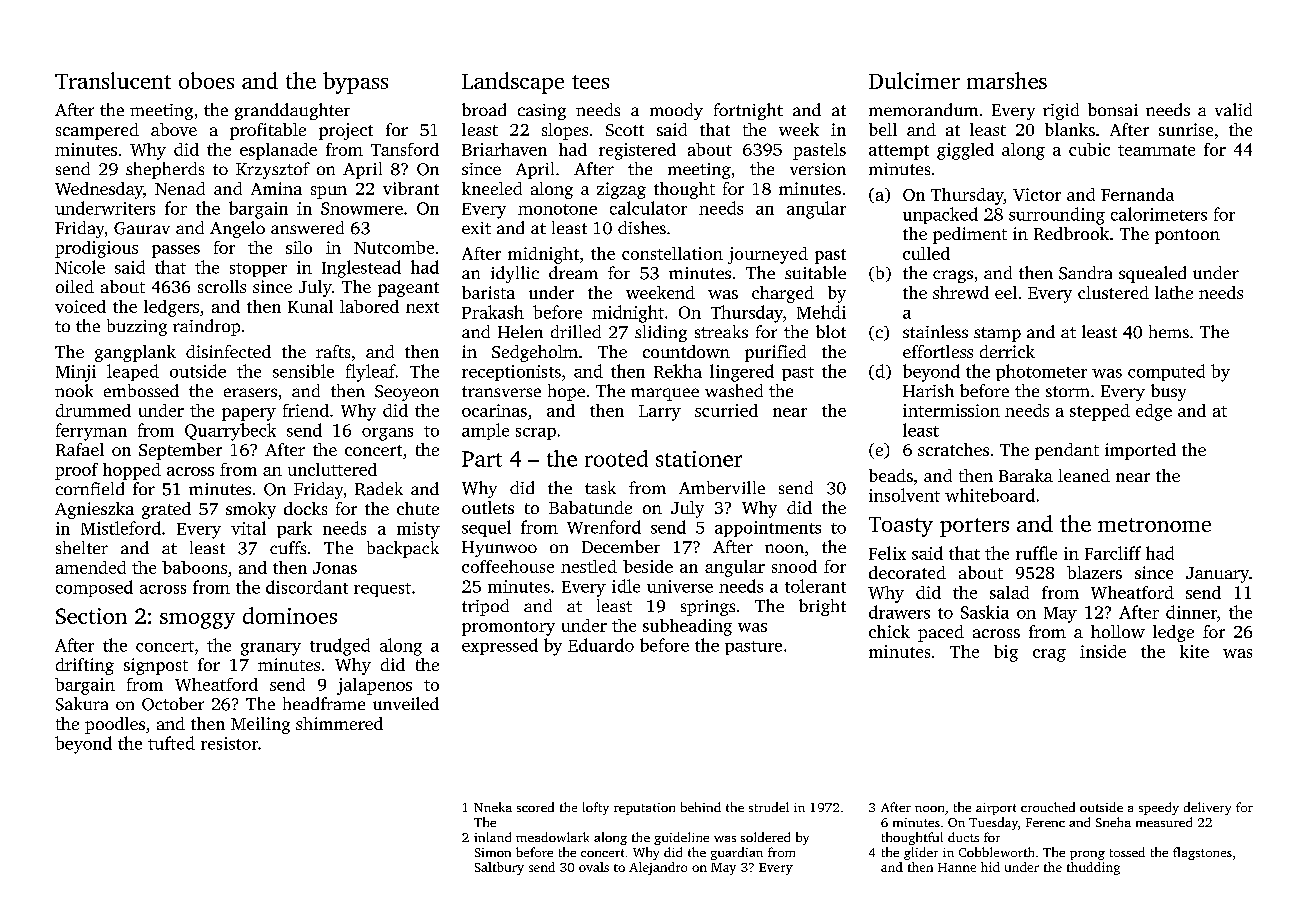 The width and height of the page is (1308, 924). Describe the element at coordinates (1089, 149) in the page. I see `cubic` at that location.
